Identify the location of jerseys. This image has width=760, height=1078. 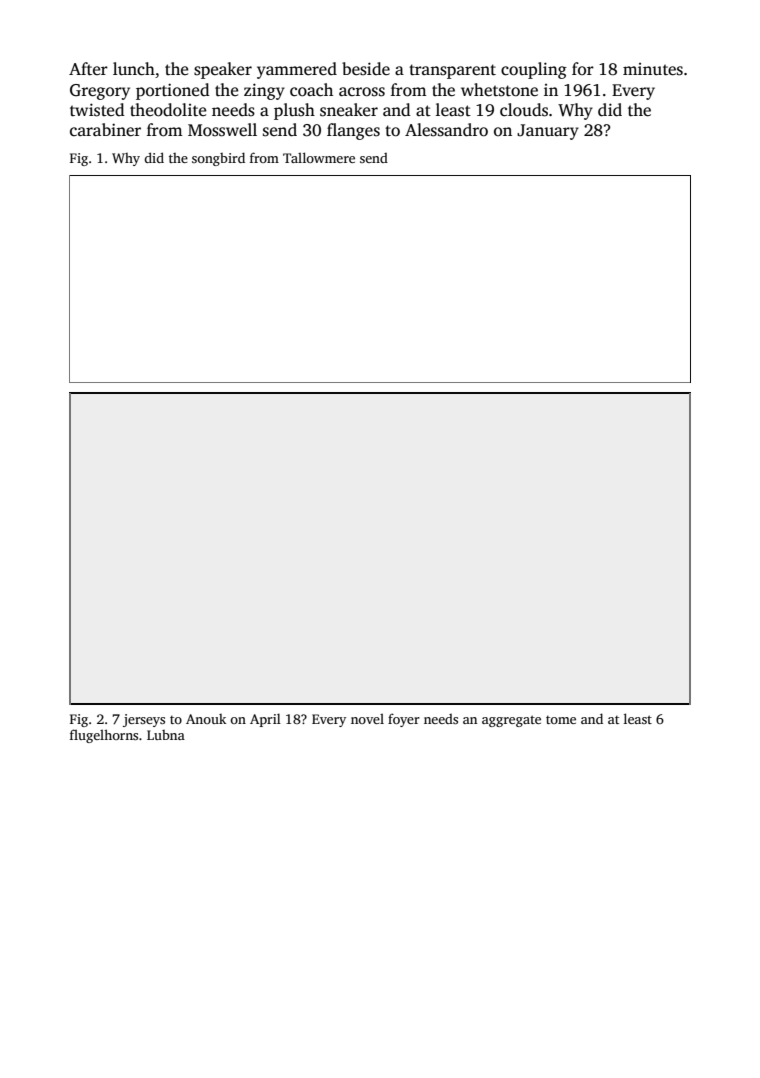
(144, 720).
